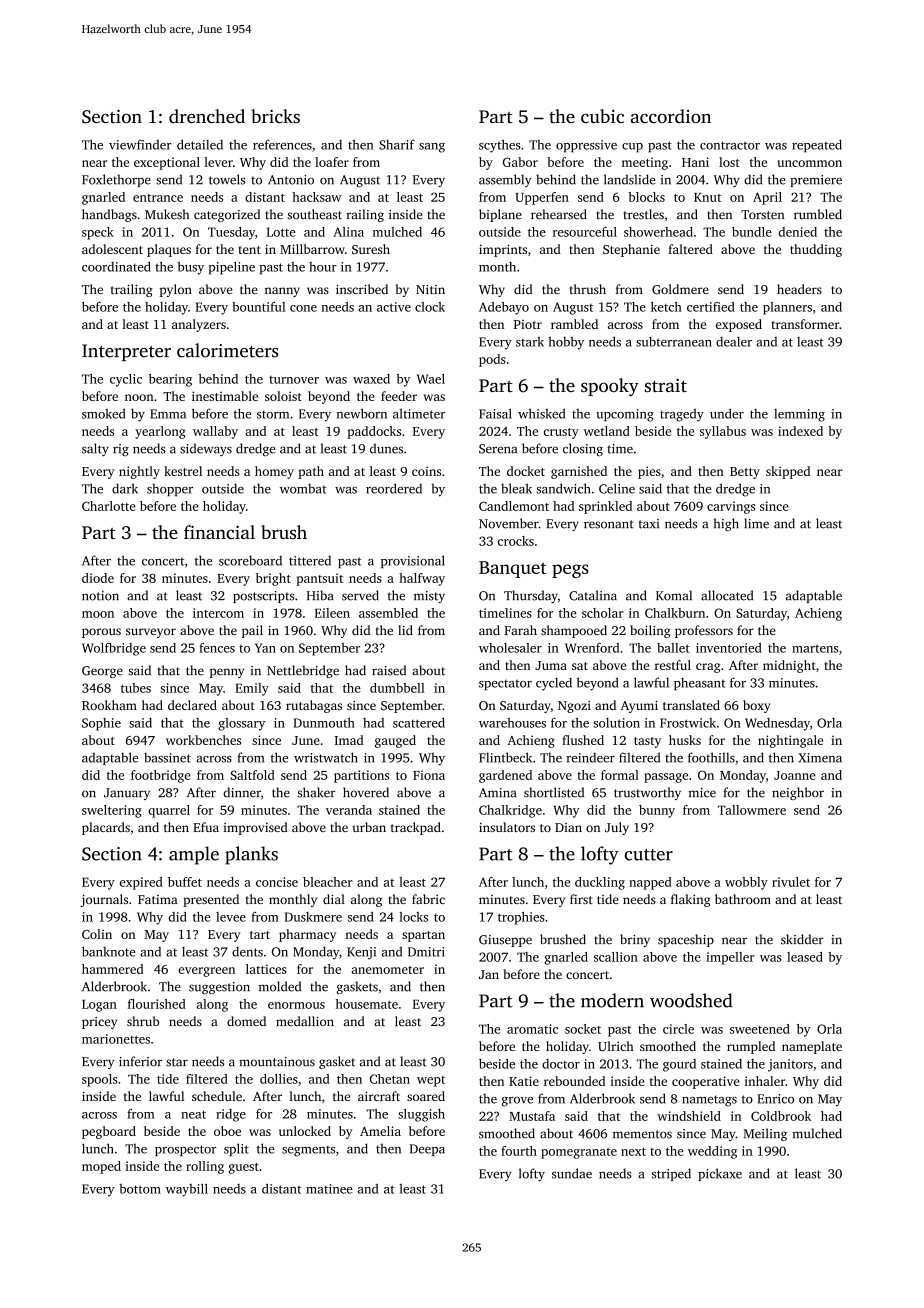 This screenshot has width=924, height=1308. What do you see at coordinates (815, 649) in the screenshot?
I see `martens` at bounding box center [815, 649].
